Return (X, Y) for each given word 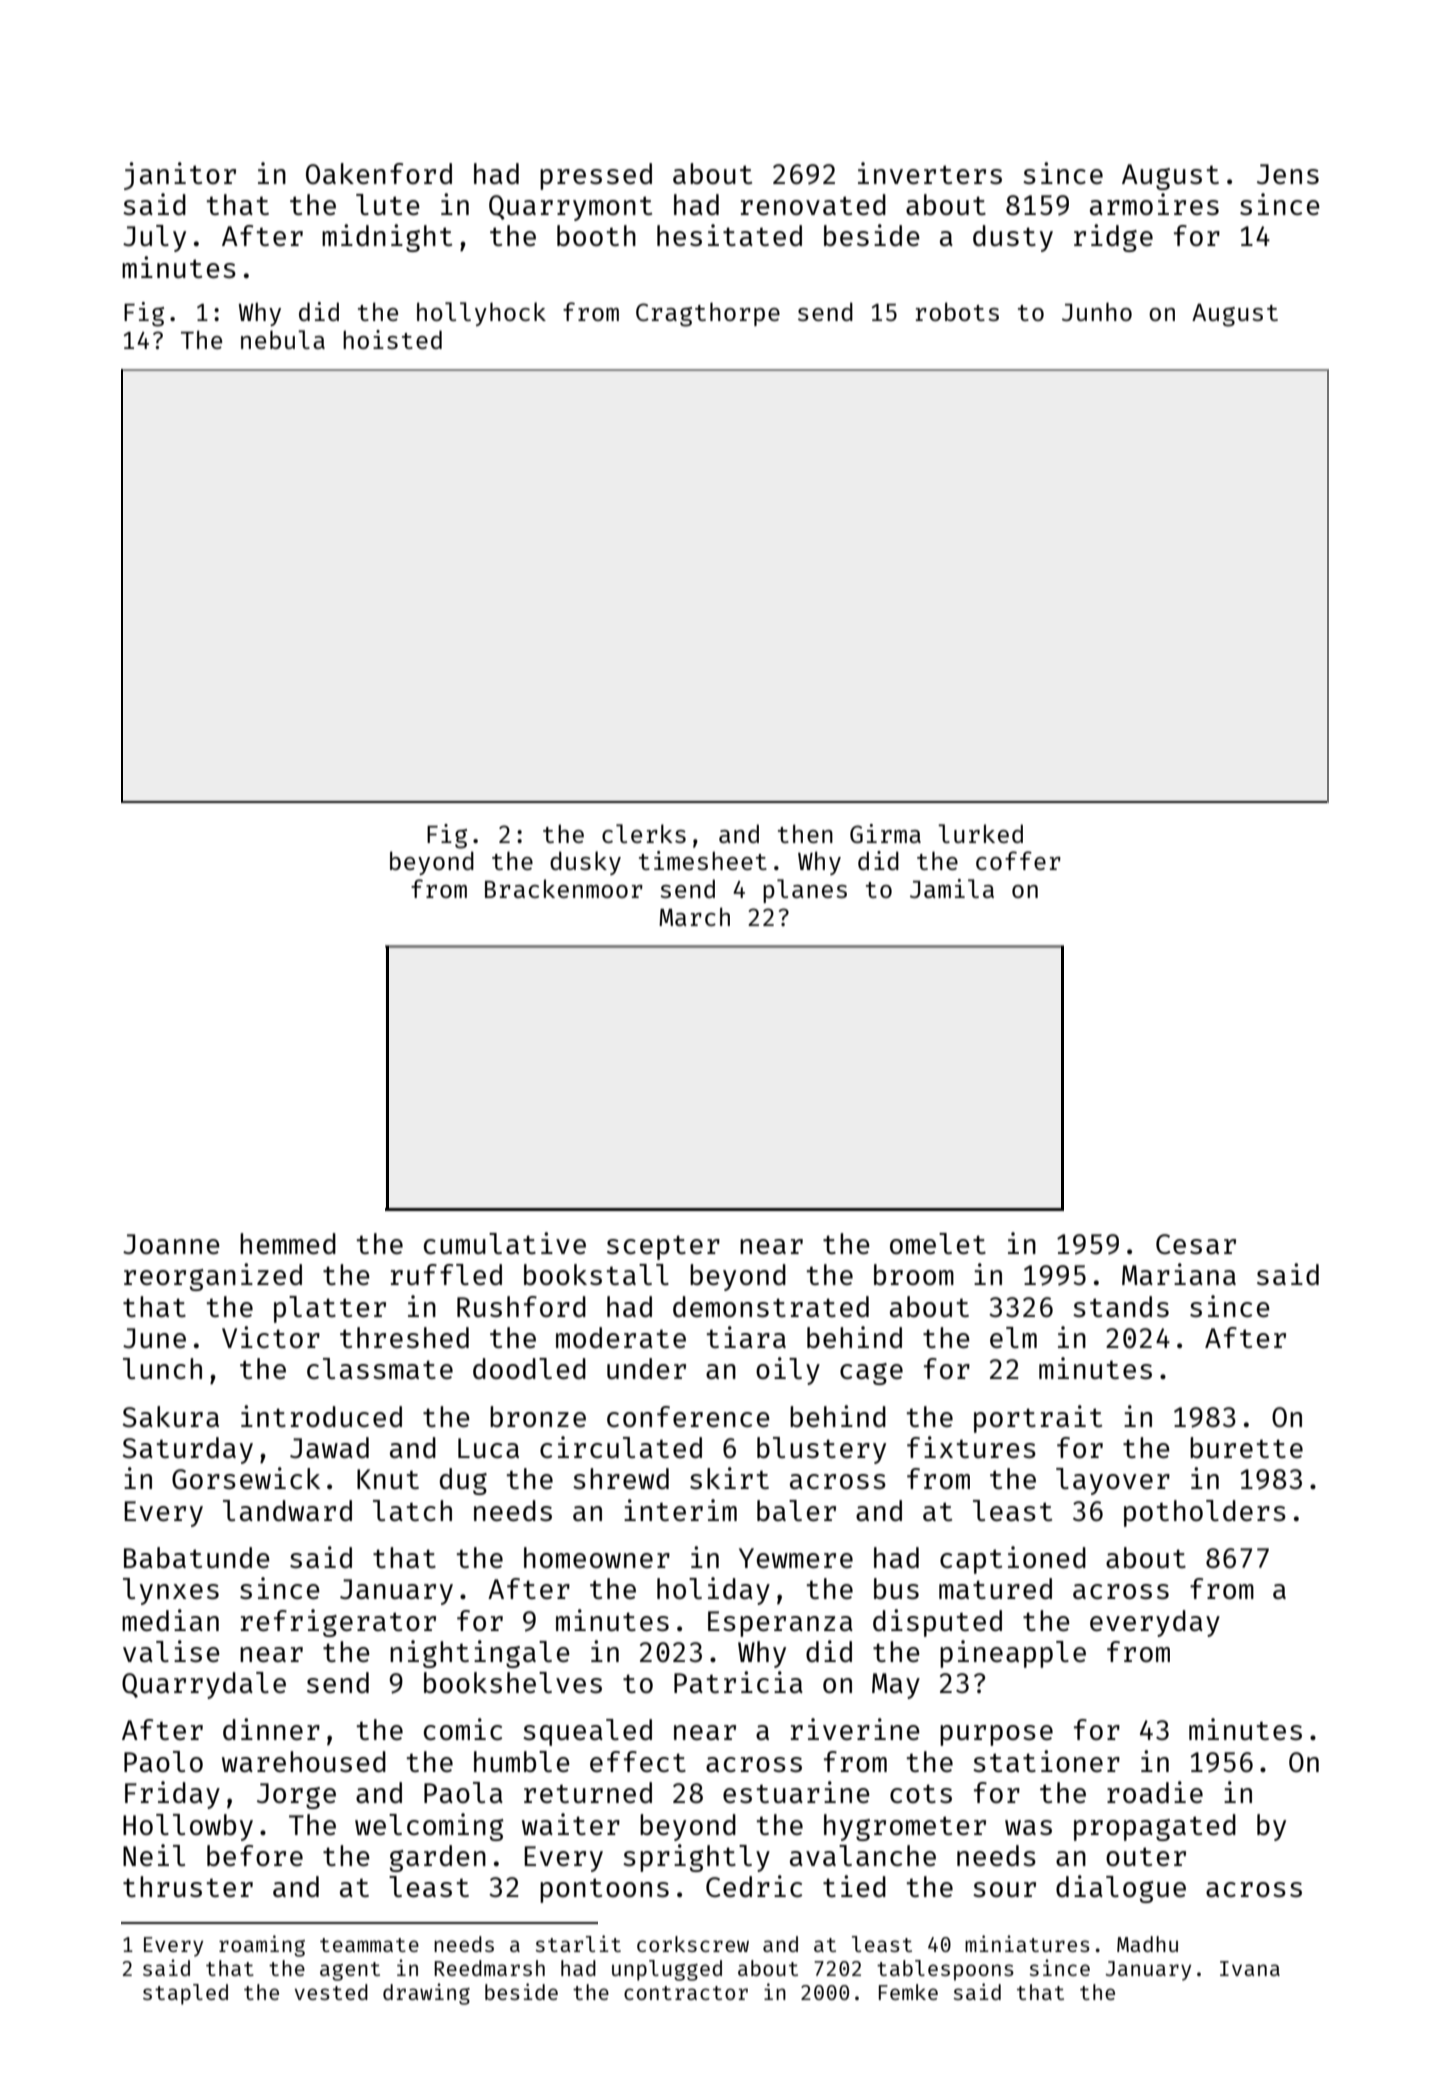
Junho (1097, 311)
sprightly (696, 1858)
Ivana (1250, 1968)
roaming (262, 1946)
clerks (644, 833)
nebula (283, 339)
